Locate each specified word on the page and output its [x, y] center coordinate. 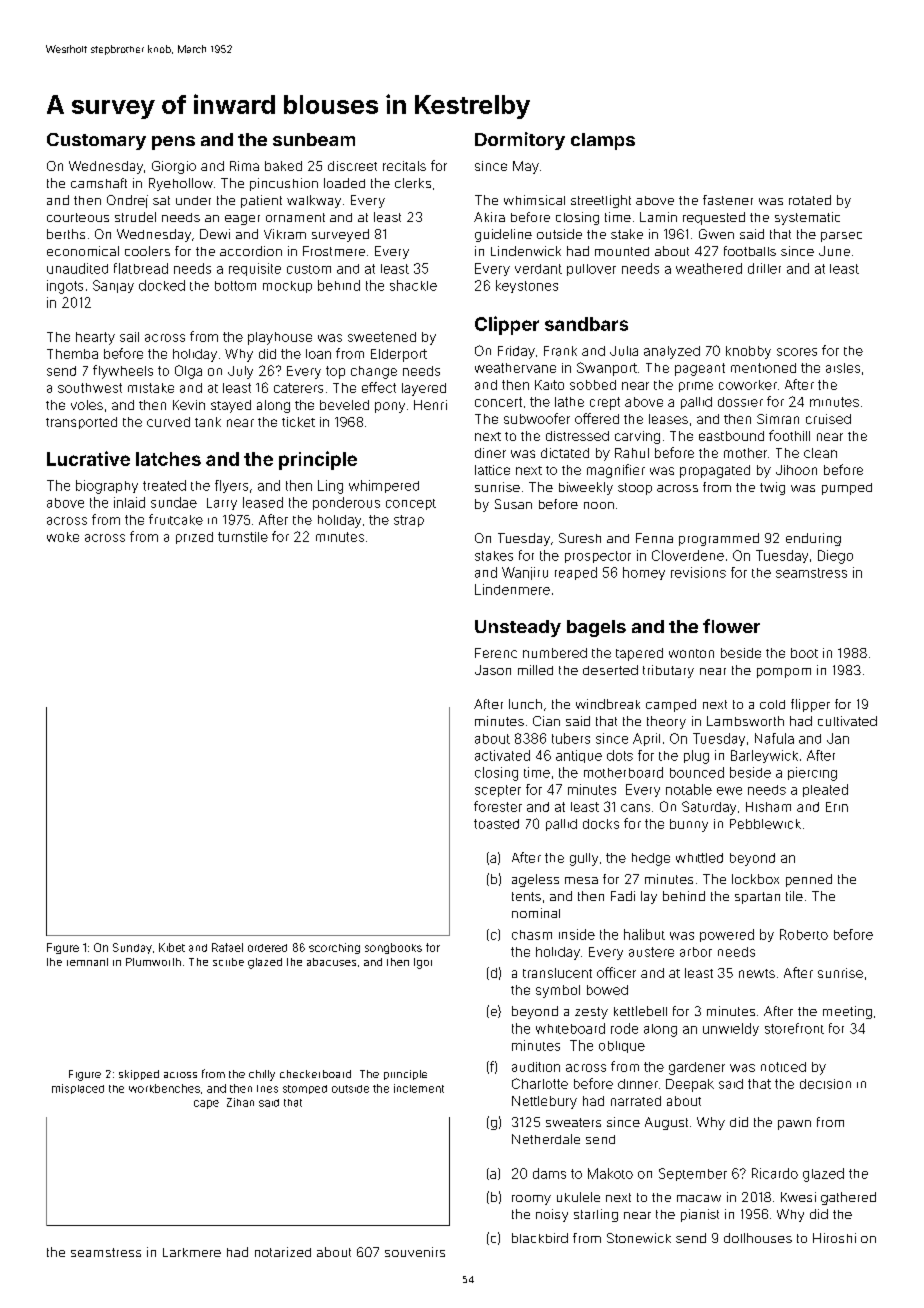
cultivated [847, 721]
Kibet [172, 947]
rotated [810, 200]
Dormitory [520, 141]
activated [502, 755]
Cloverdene [688, 555]
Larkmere [192, 1252]
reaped [576, 573]
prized [194, 538]
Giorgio [174, 167]
